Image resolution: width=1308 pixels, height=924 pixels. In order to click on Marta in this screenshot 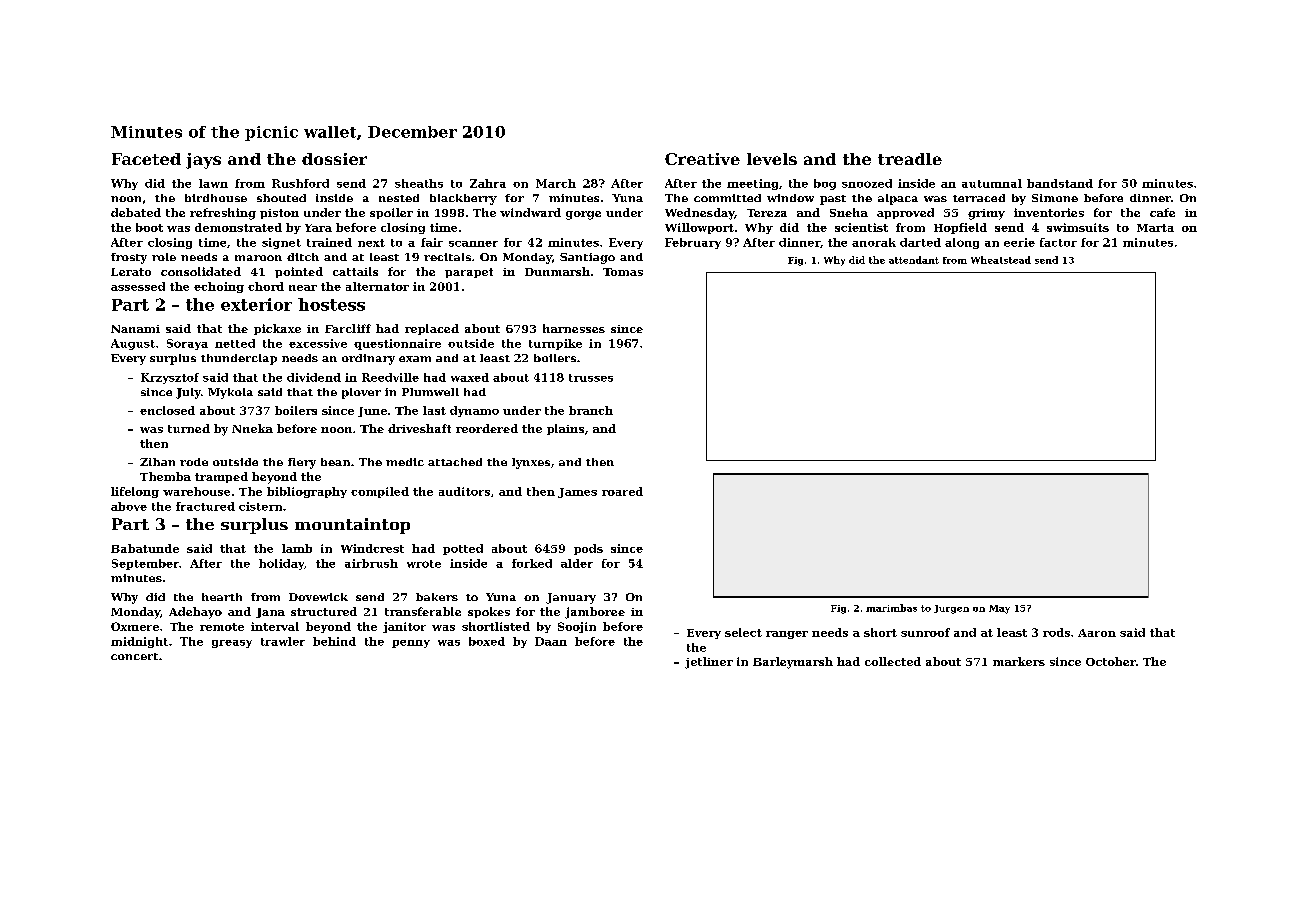, I will do `click(1155, 228)`.
